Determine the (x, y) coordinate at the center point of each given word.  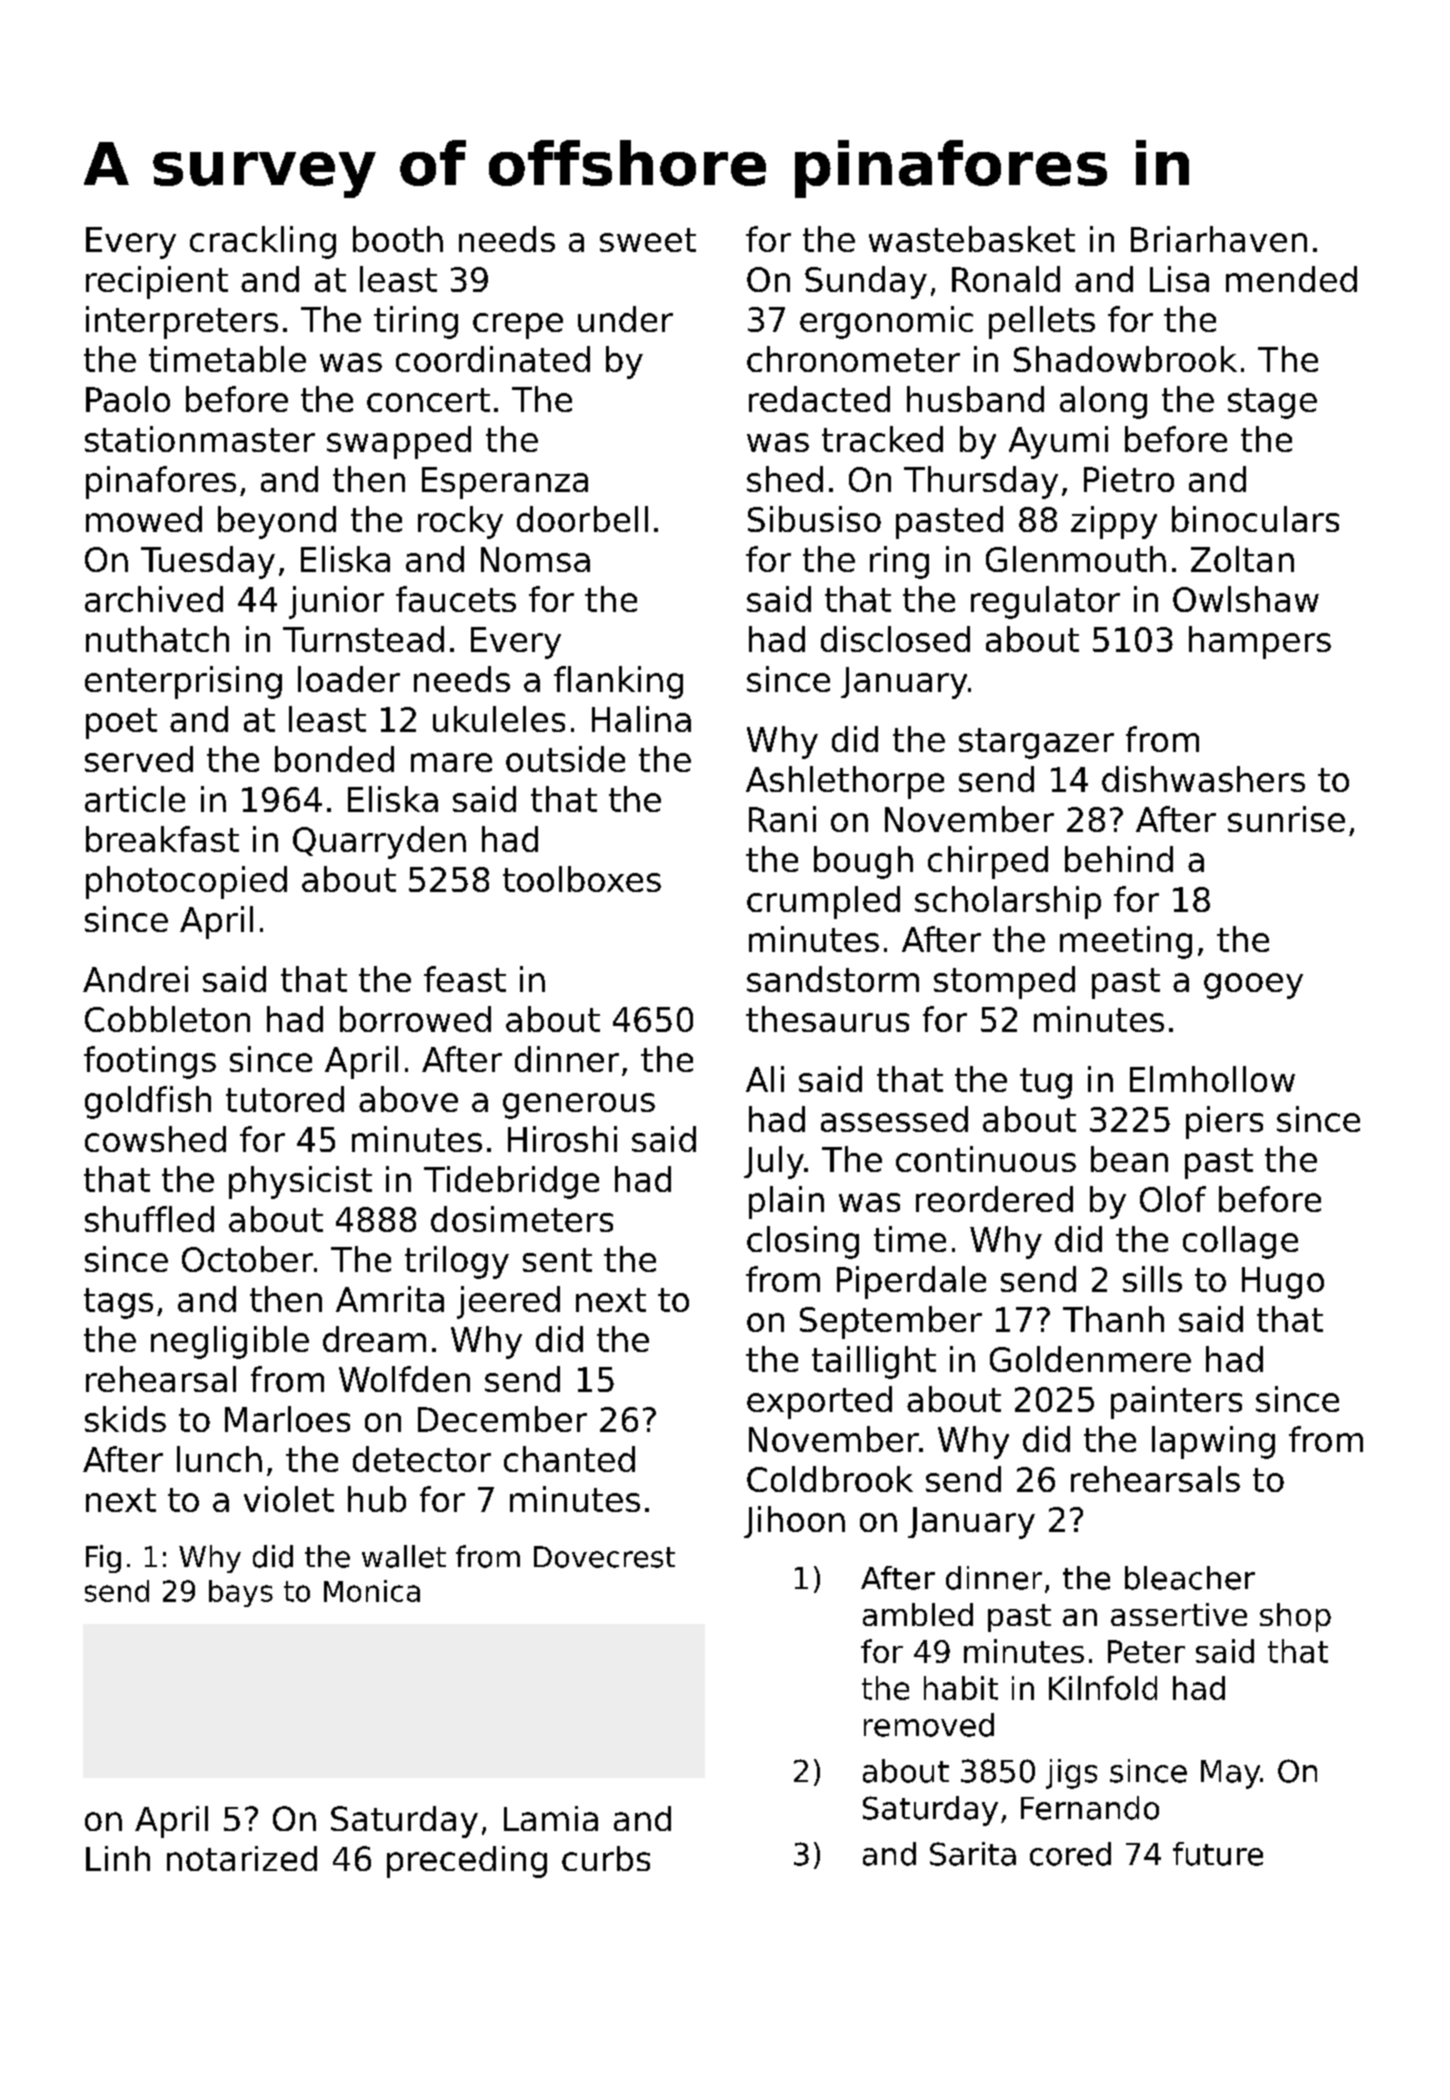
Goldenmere (1090, 1359)
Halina (641, 719)
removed (929, 1725)
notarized (242, 1858)
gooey (1253, 986)
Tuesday (208, 562)
